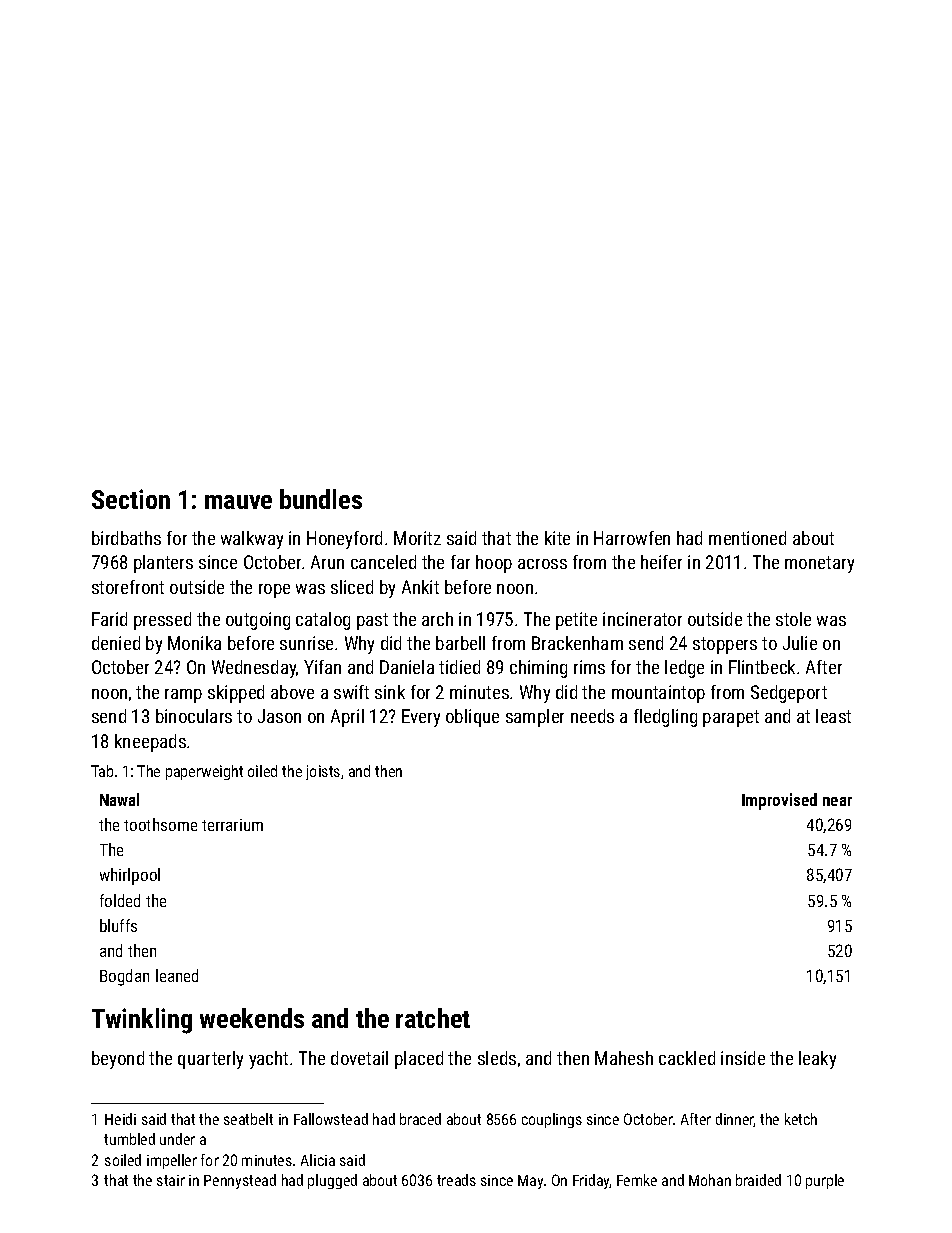  Describe the element at coordinates (793, 619) in the screenshot. I see `stole` at that location.
